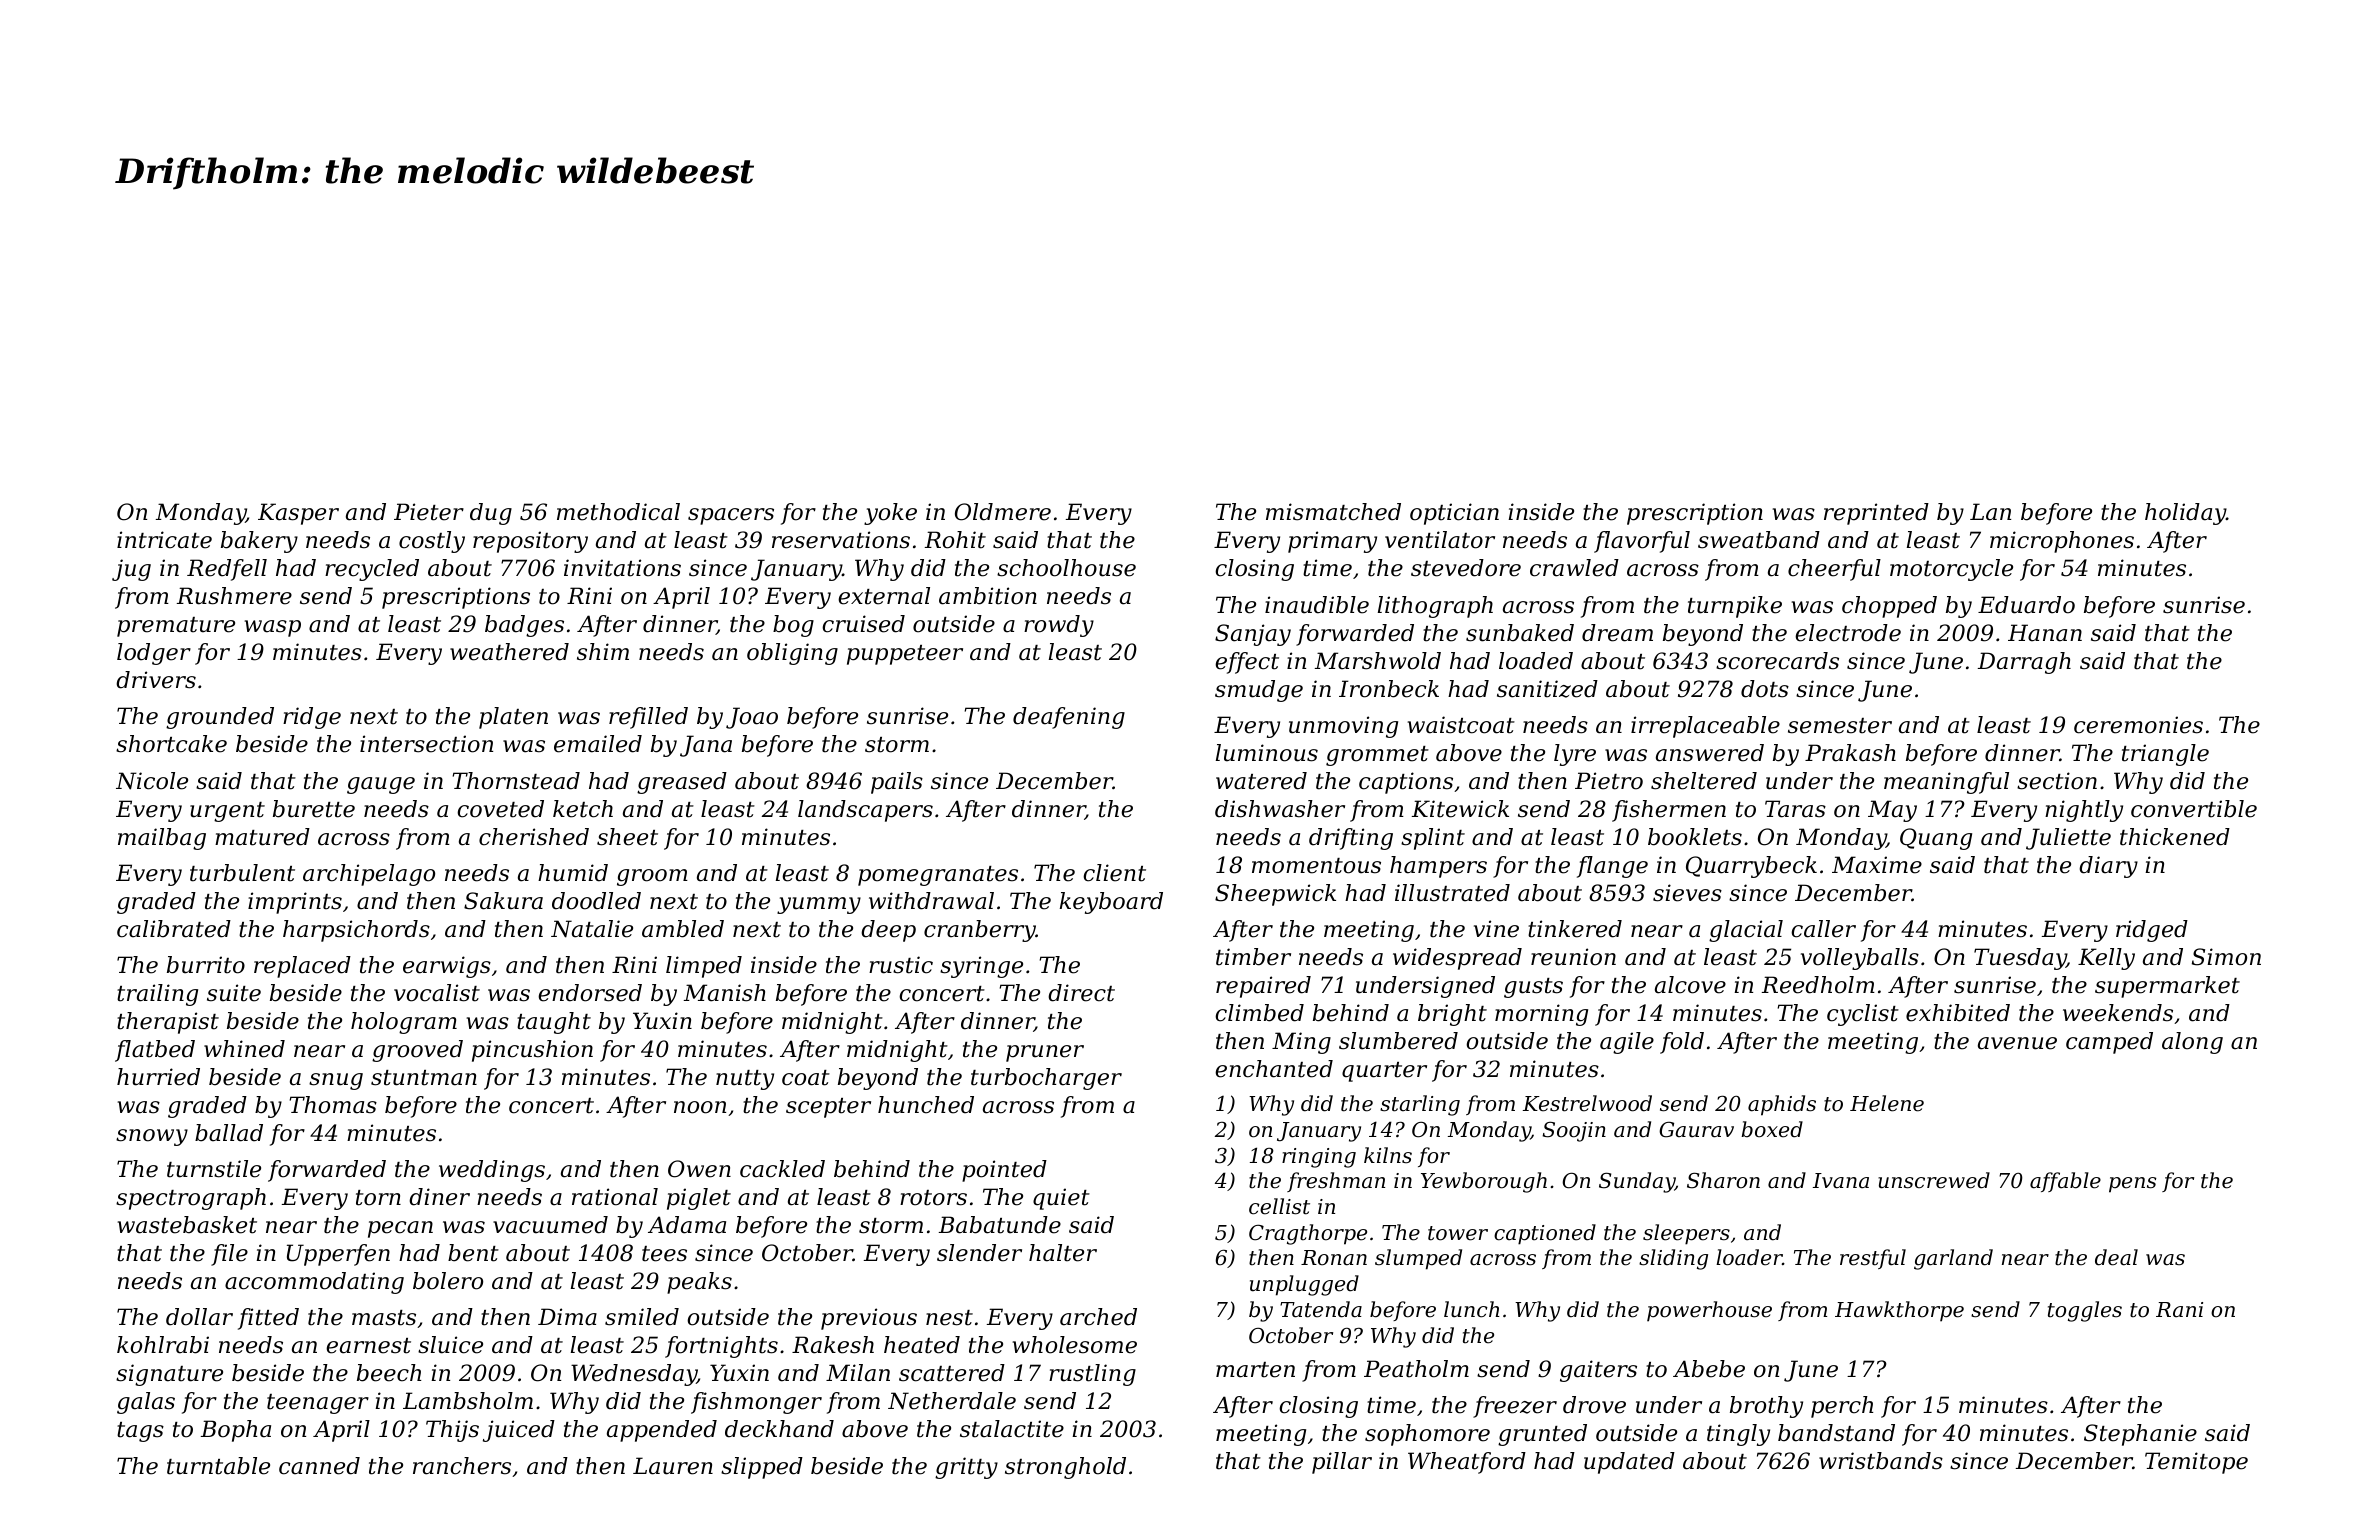 This page has width=2380, height=1540. I want to click on ranchers, so click(462, 1466).
